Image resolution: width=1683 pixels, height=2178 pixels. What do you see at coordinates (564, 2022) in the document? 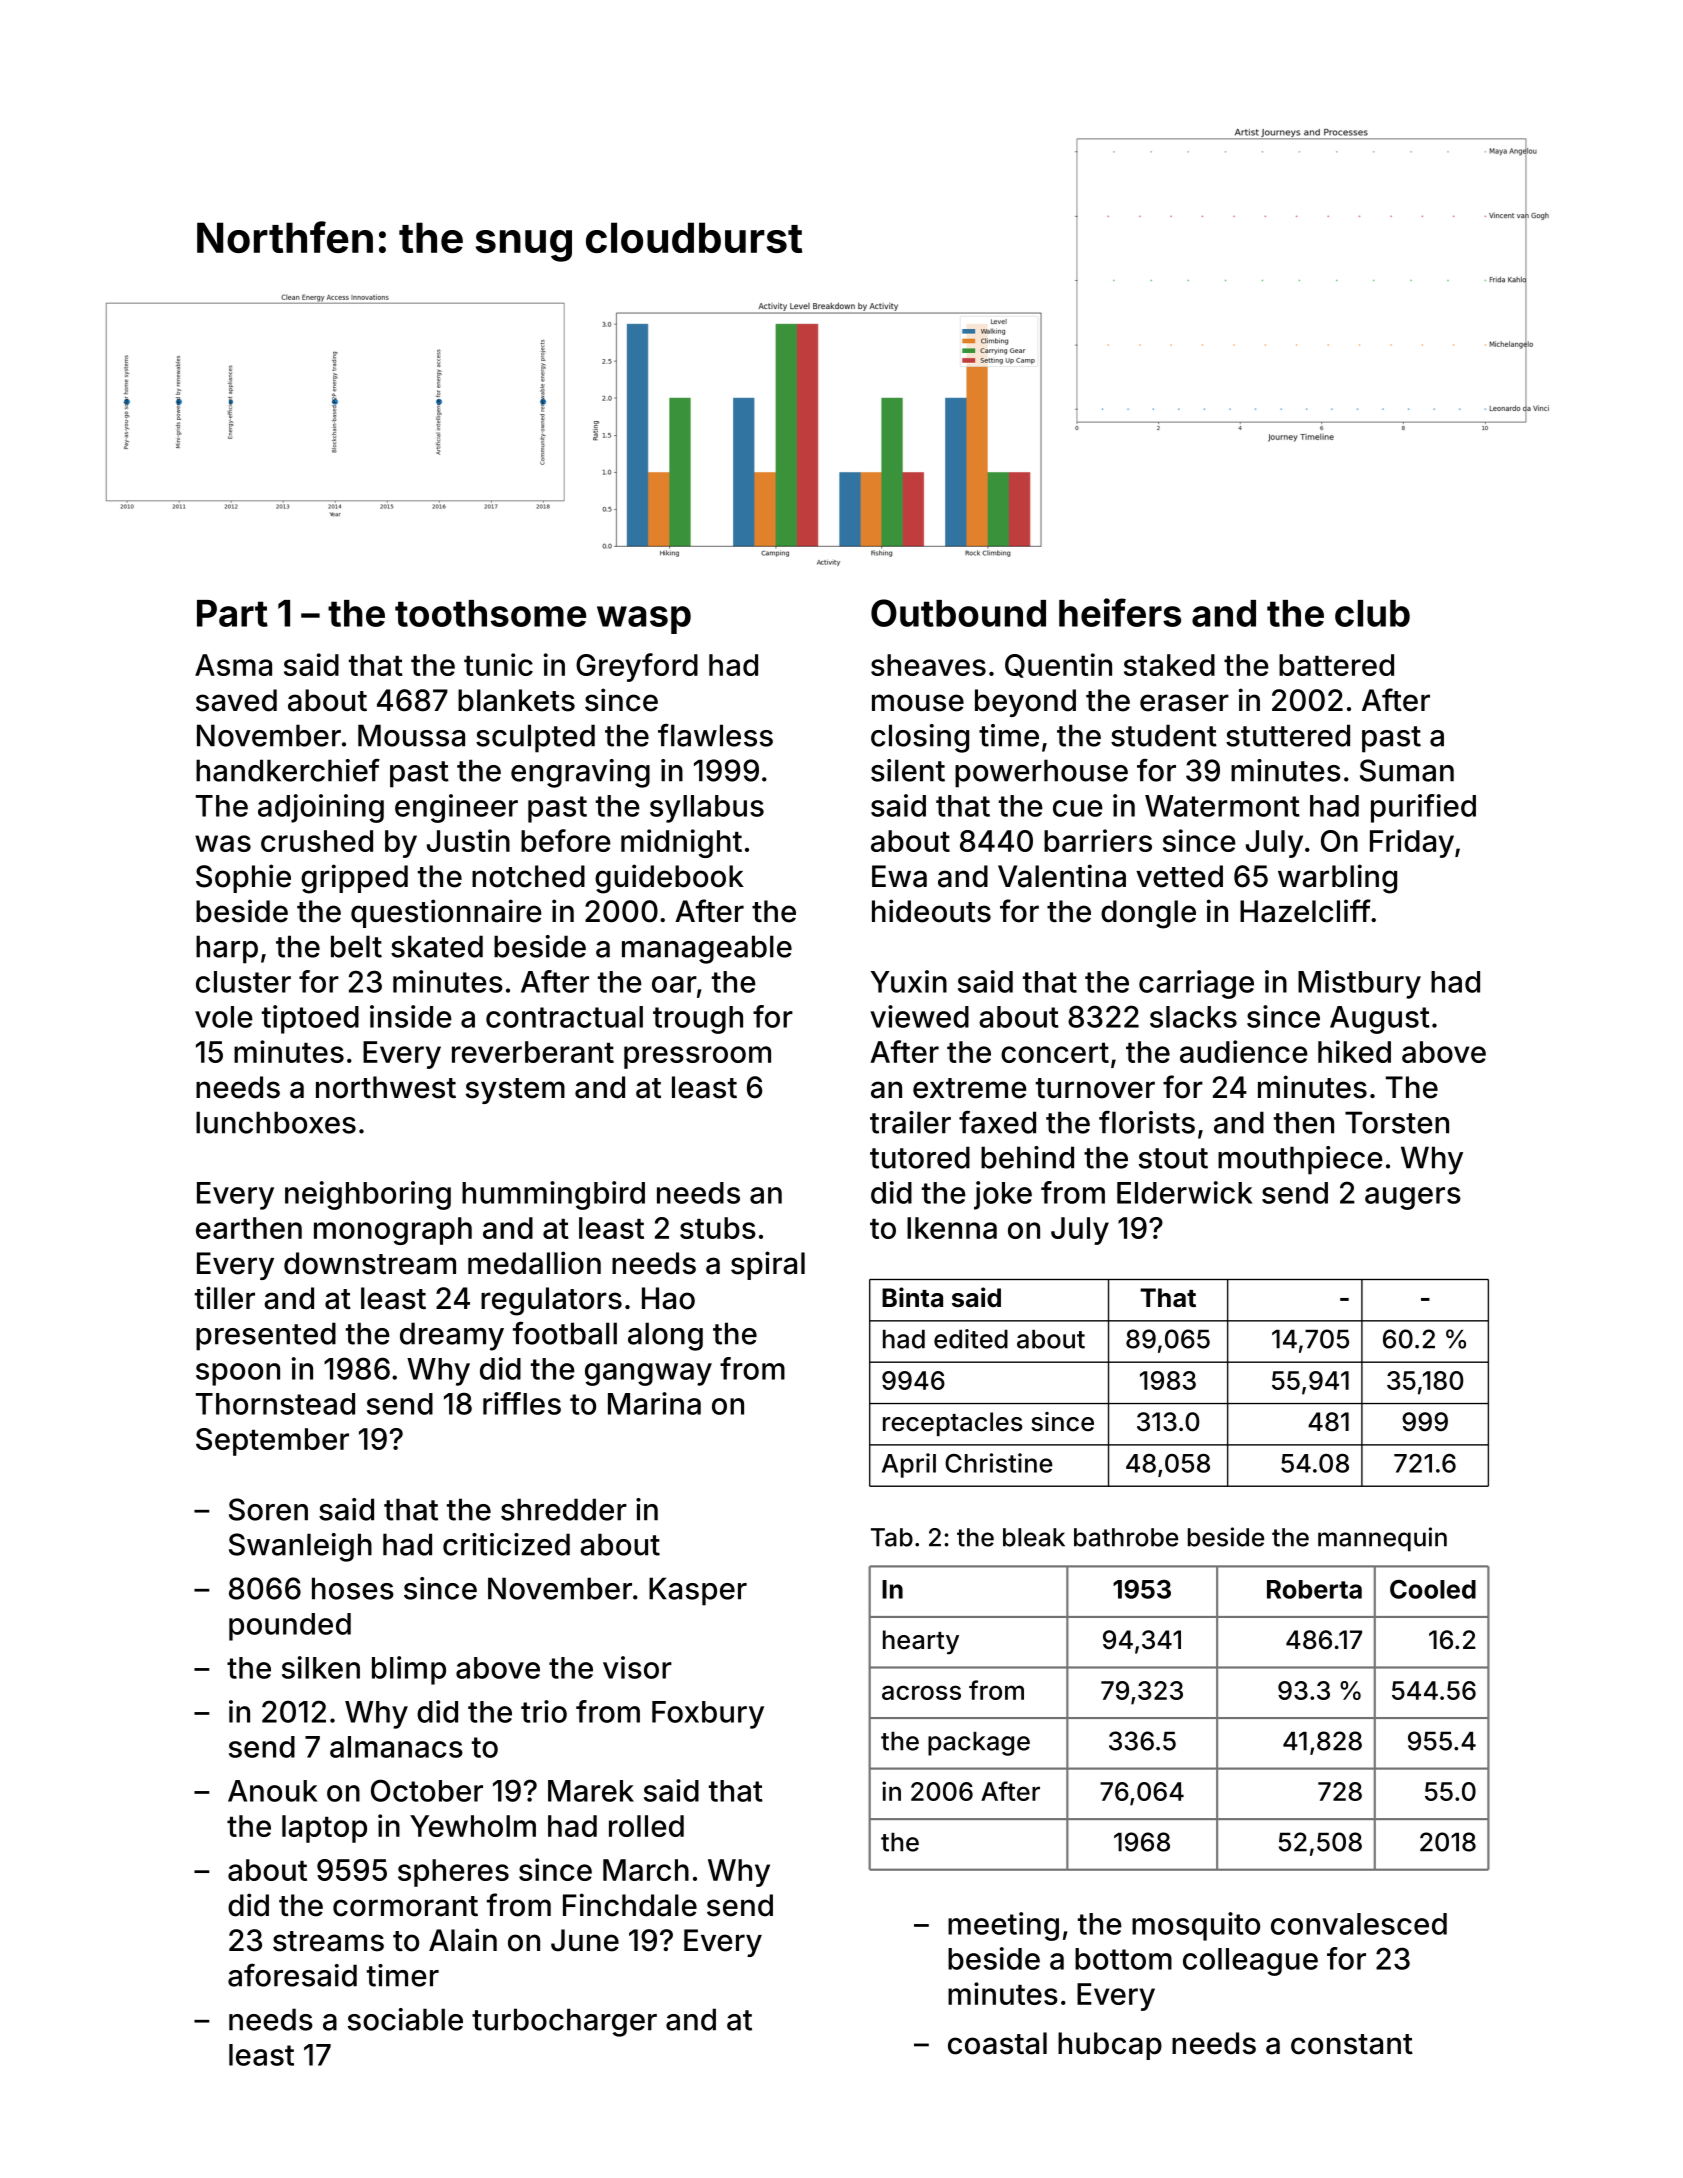
I see `turbocharger` at bounding box center [564, 2022].
